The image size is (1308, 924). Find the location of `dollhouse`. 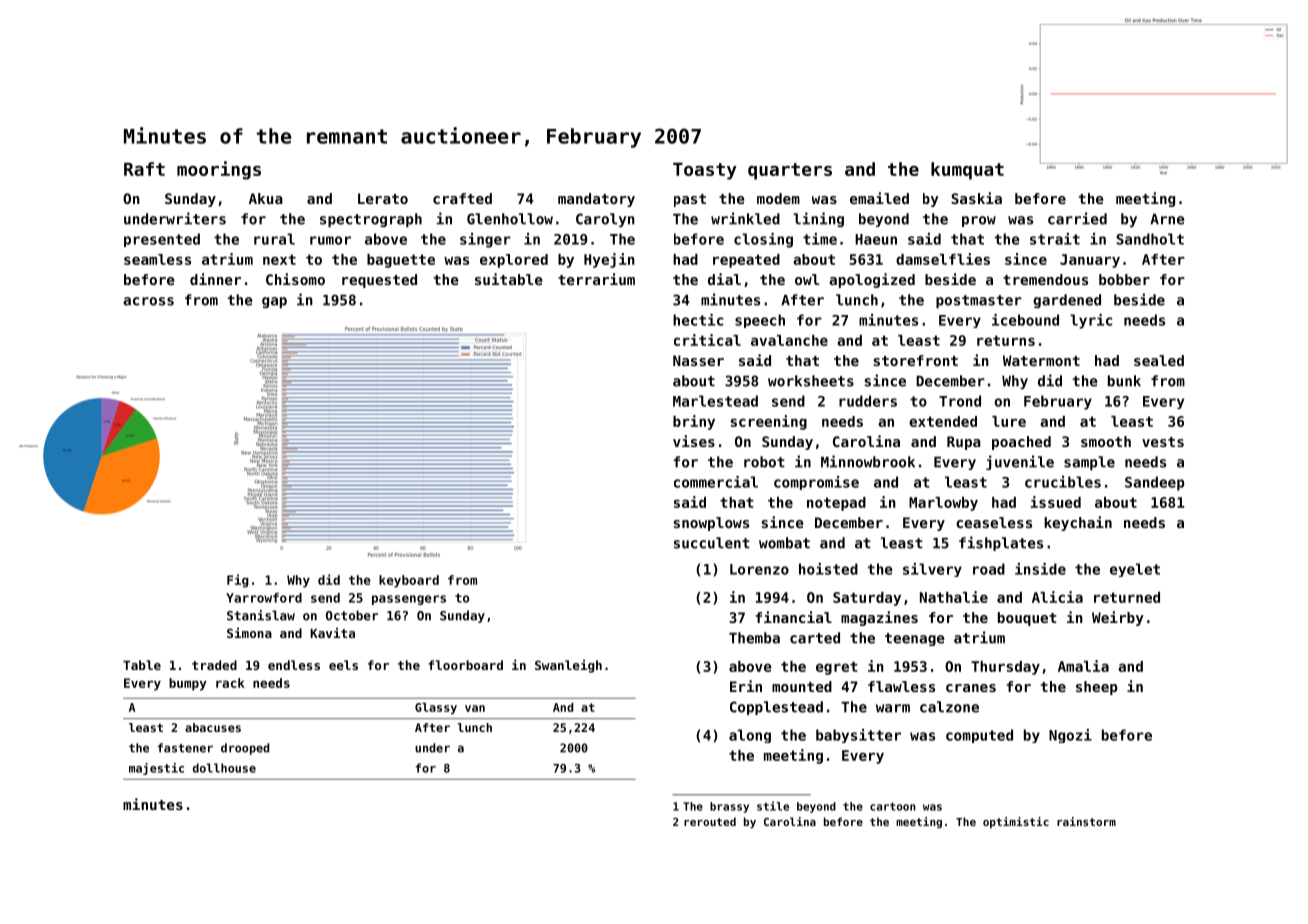

dollhouse is located at coordinates (224, 768).
